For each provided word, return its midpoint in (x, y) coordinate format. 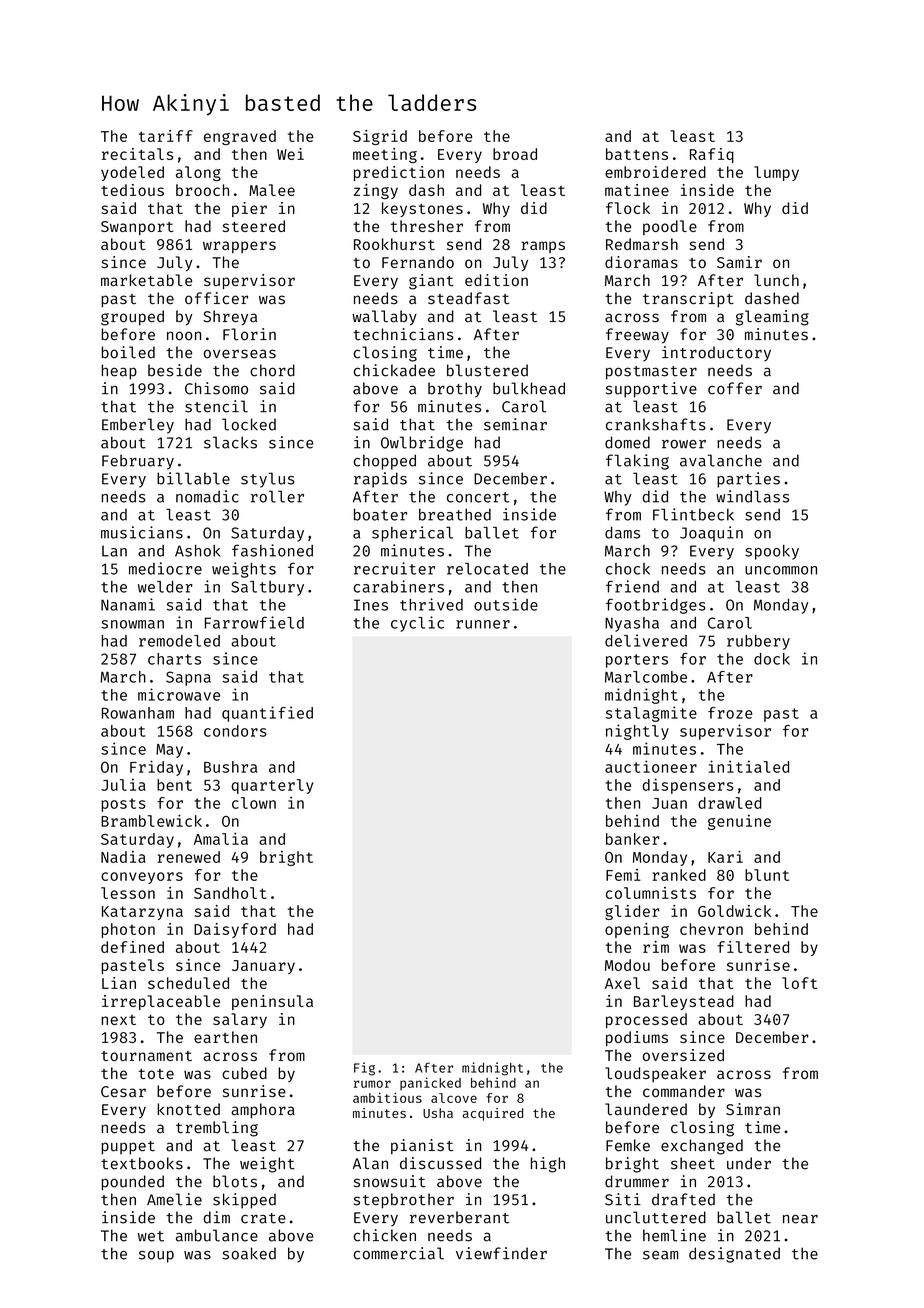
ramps (543, 247)
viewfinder (501, 1253)
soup (156, 1257)
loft (799, 983)
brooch (202, 190)
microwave (179, 694)
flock (628, 208)
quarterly (272, 786)
